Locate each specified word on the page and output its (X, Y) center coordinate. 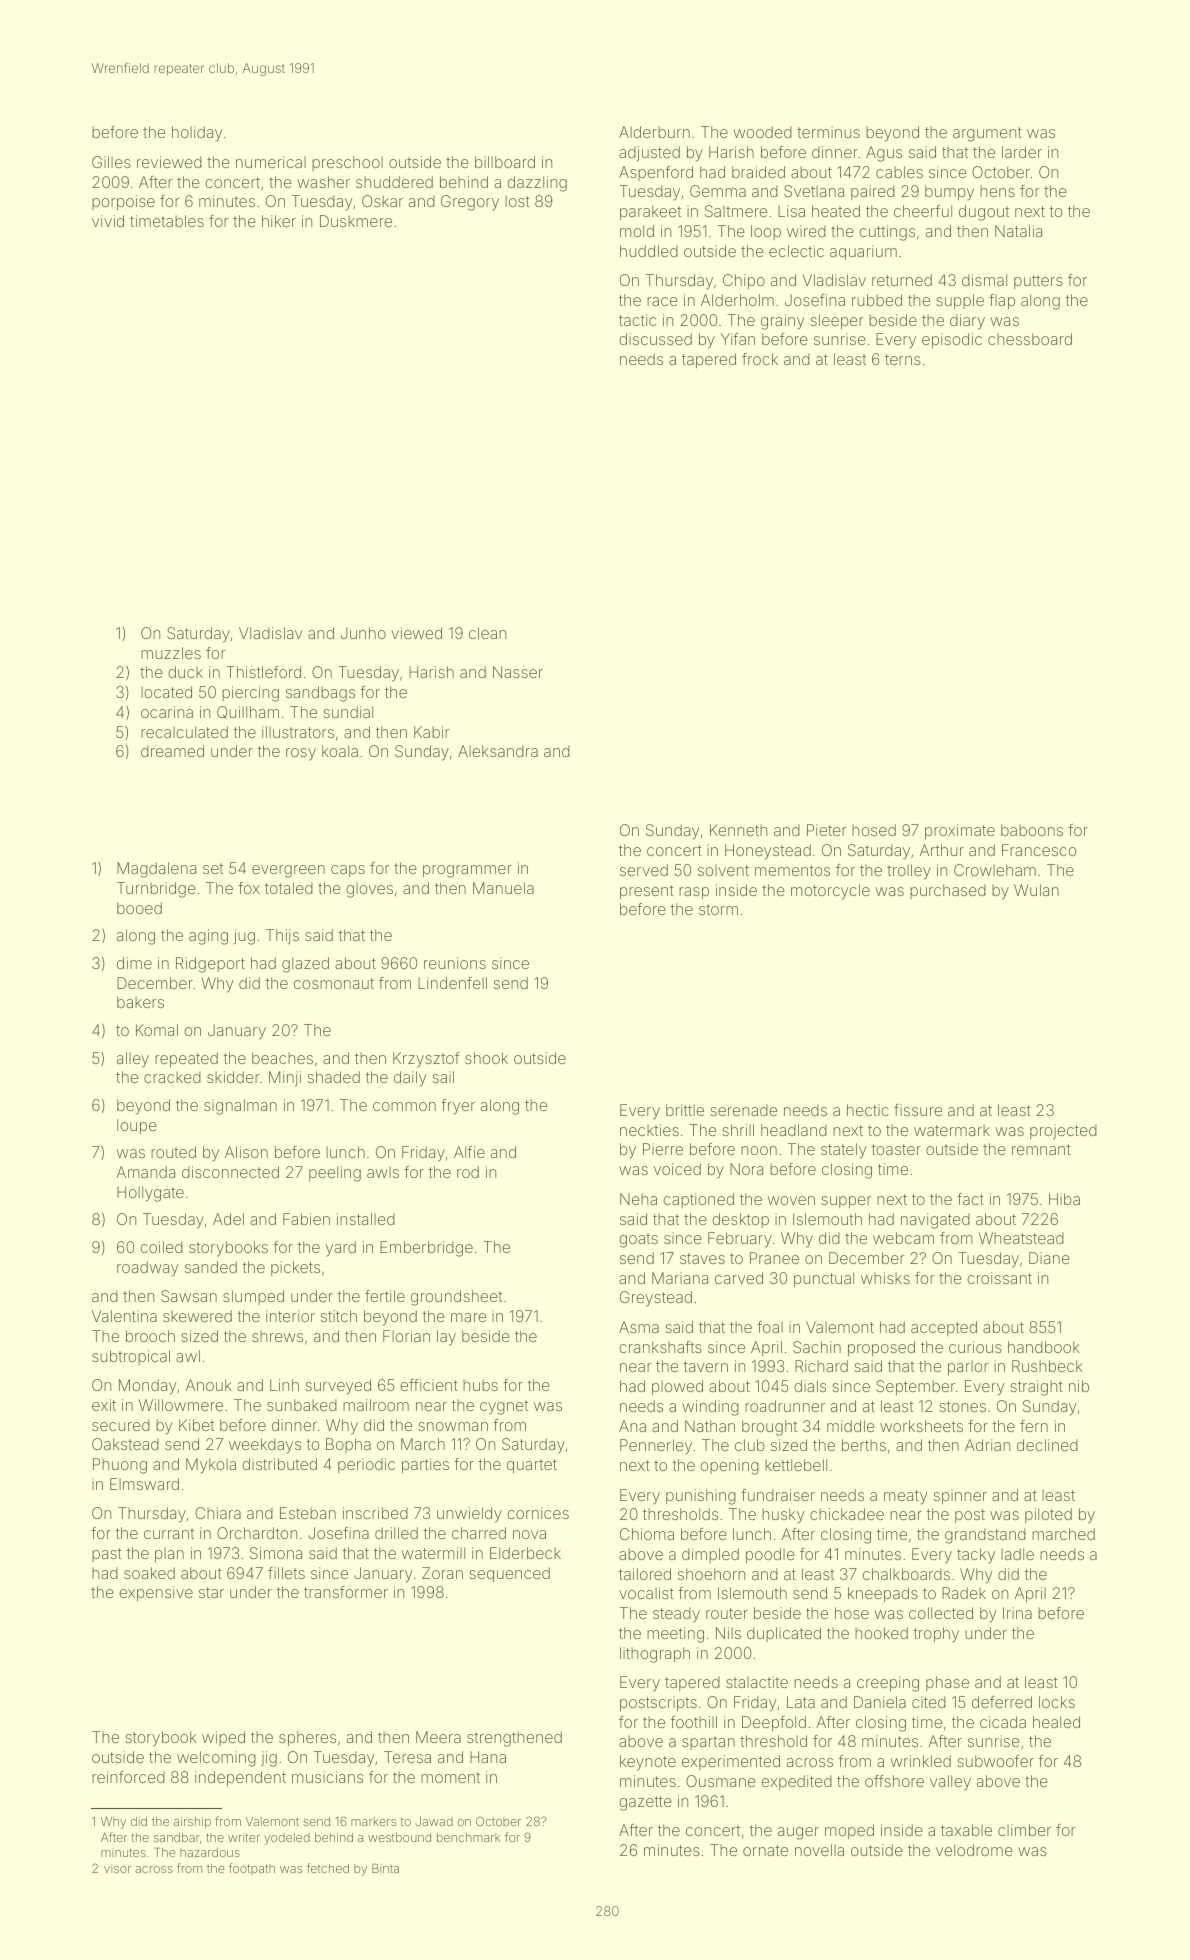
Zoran (442, 1573)
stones (962, 1406)
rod (468, 1172)
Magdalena (156, 870)
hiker (279, 221)
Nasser (518, 672)
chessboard (1030, 339)
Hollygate (150, 1194)
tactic (637, 320)
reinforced (128, 1777)
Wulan (1036, 890)
